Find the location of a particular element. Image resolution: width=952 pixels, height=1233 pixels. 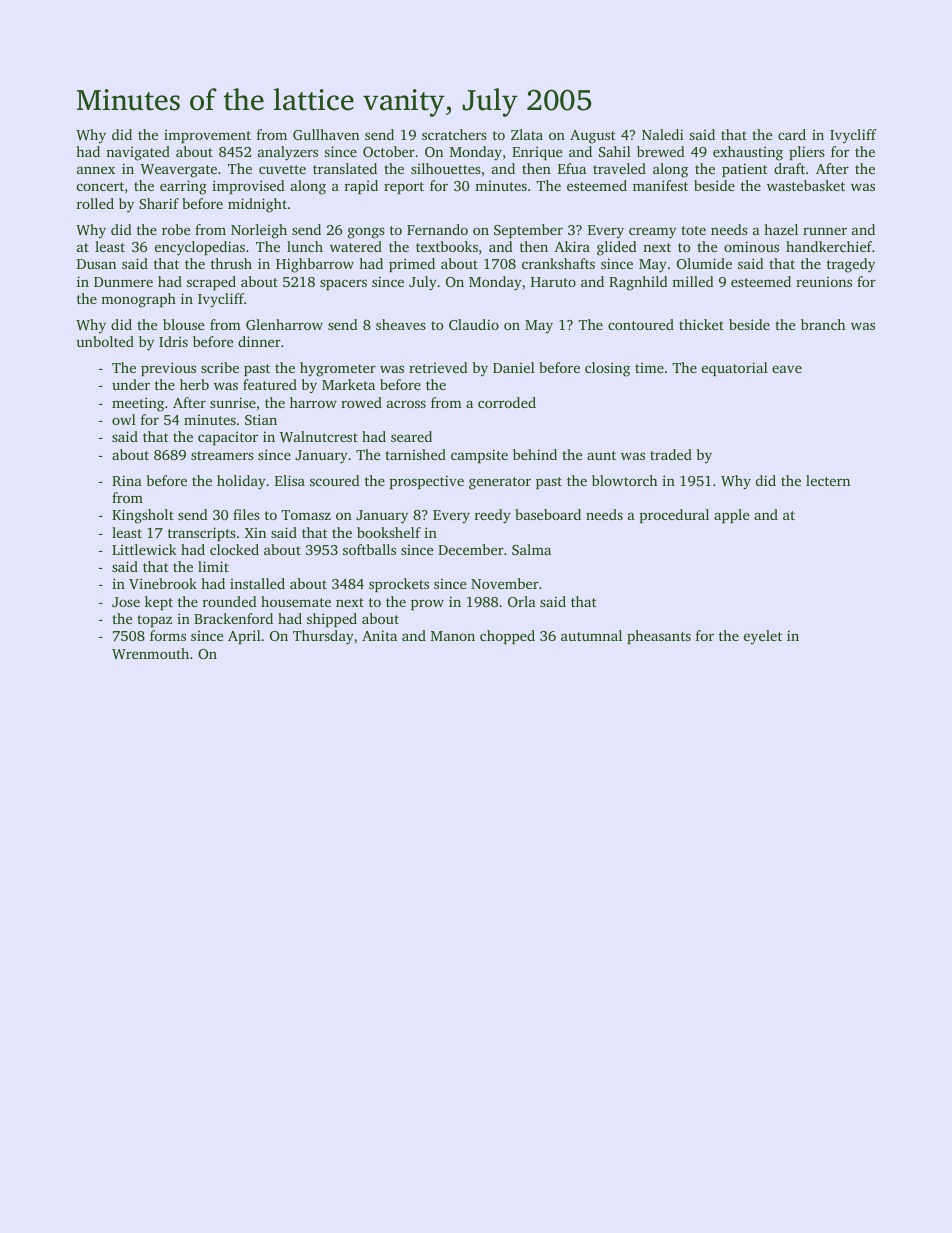

hygrometer is located at coordinates (338, 369).
